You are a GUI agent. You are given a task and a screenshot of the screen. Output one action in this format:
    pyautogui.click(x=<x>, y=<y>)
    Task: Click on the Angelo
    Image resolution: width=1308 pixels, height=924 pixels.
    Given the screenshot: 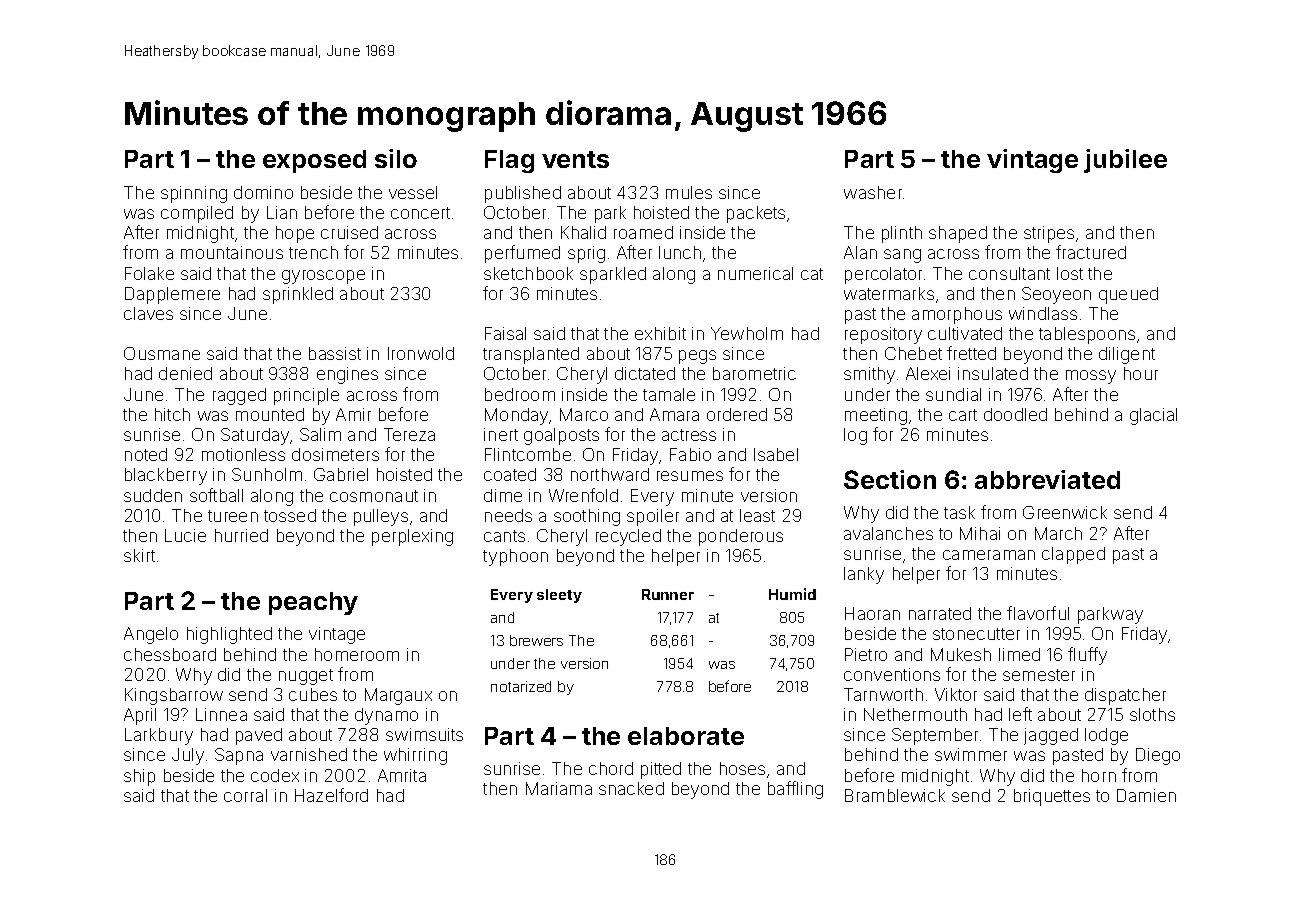 What is the action you would take?
    pyautogui.click(x=151, y=635)
